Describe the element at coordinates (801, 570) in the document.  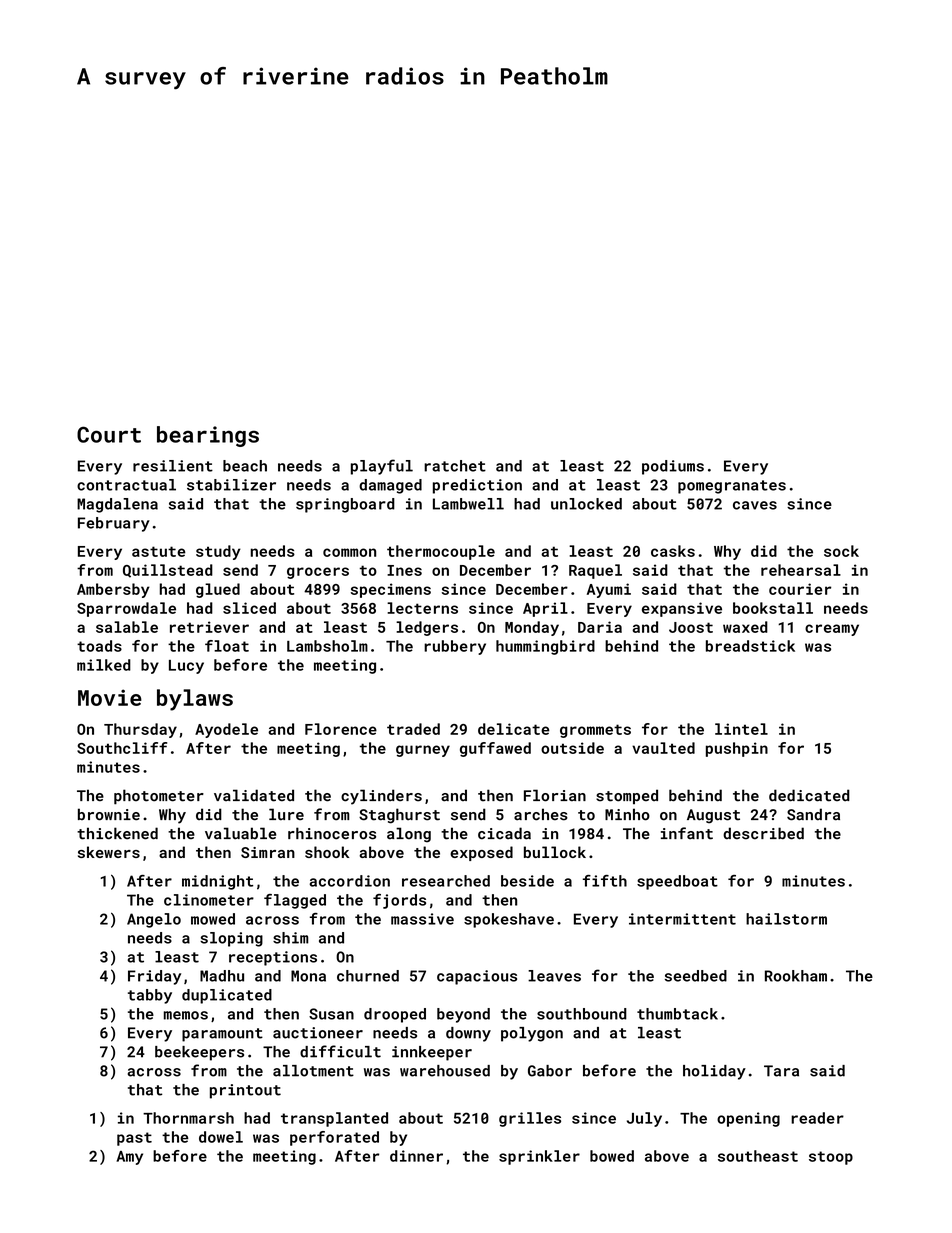
I see `rehearsal` at that location.
